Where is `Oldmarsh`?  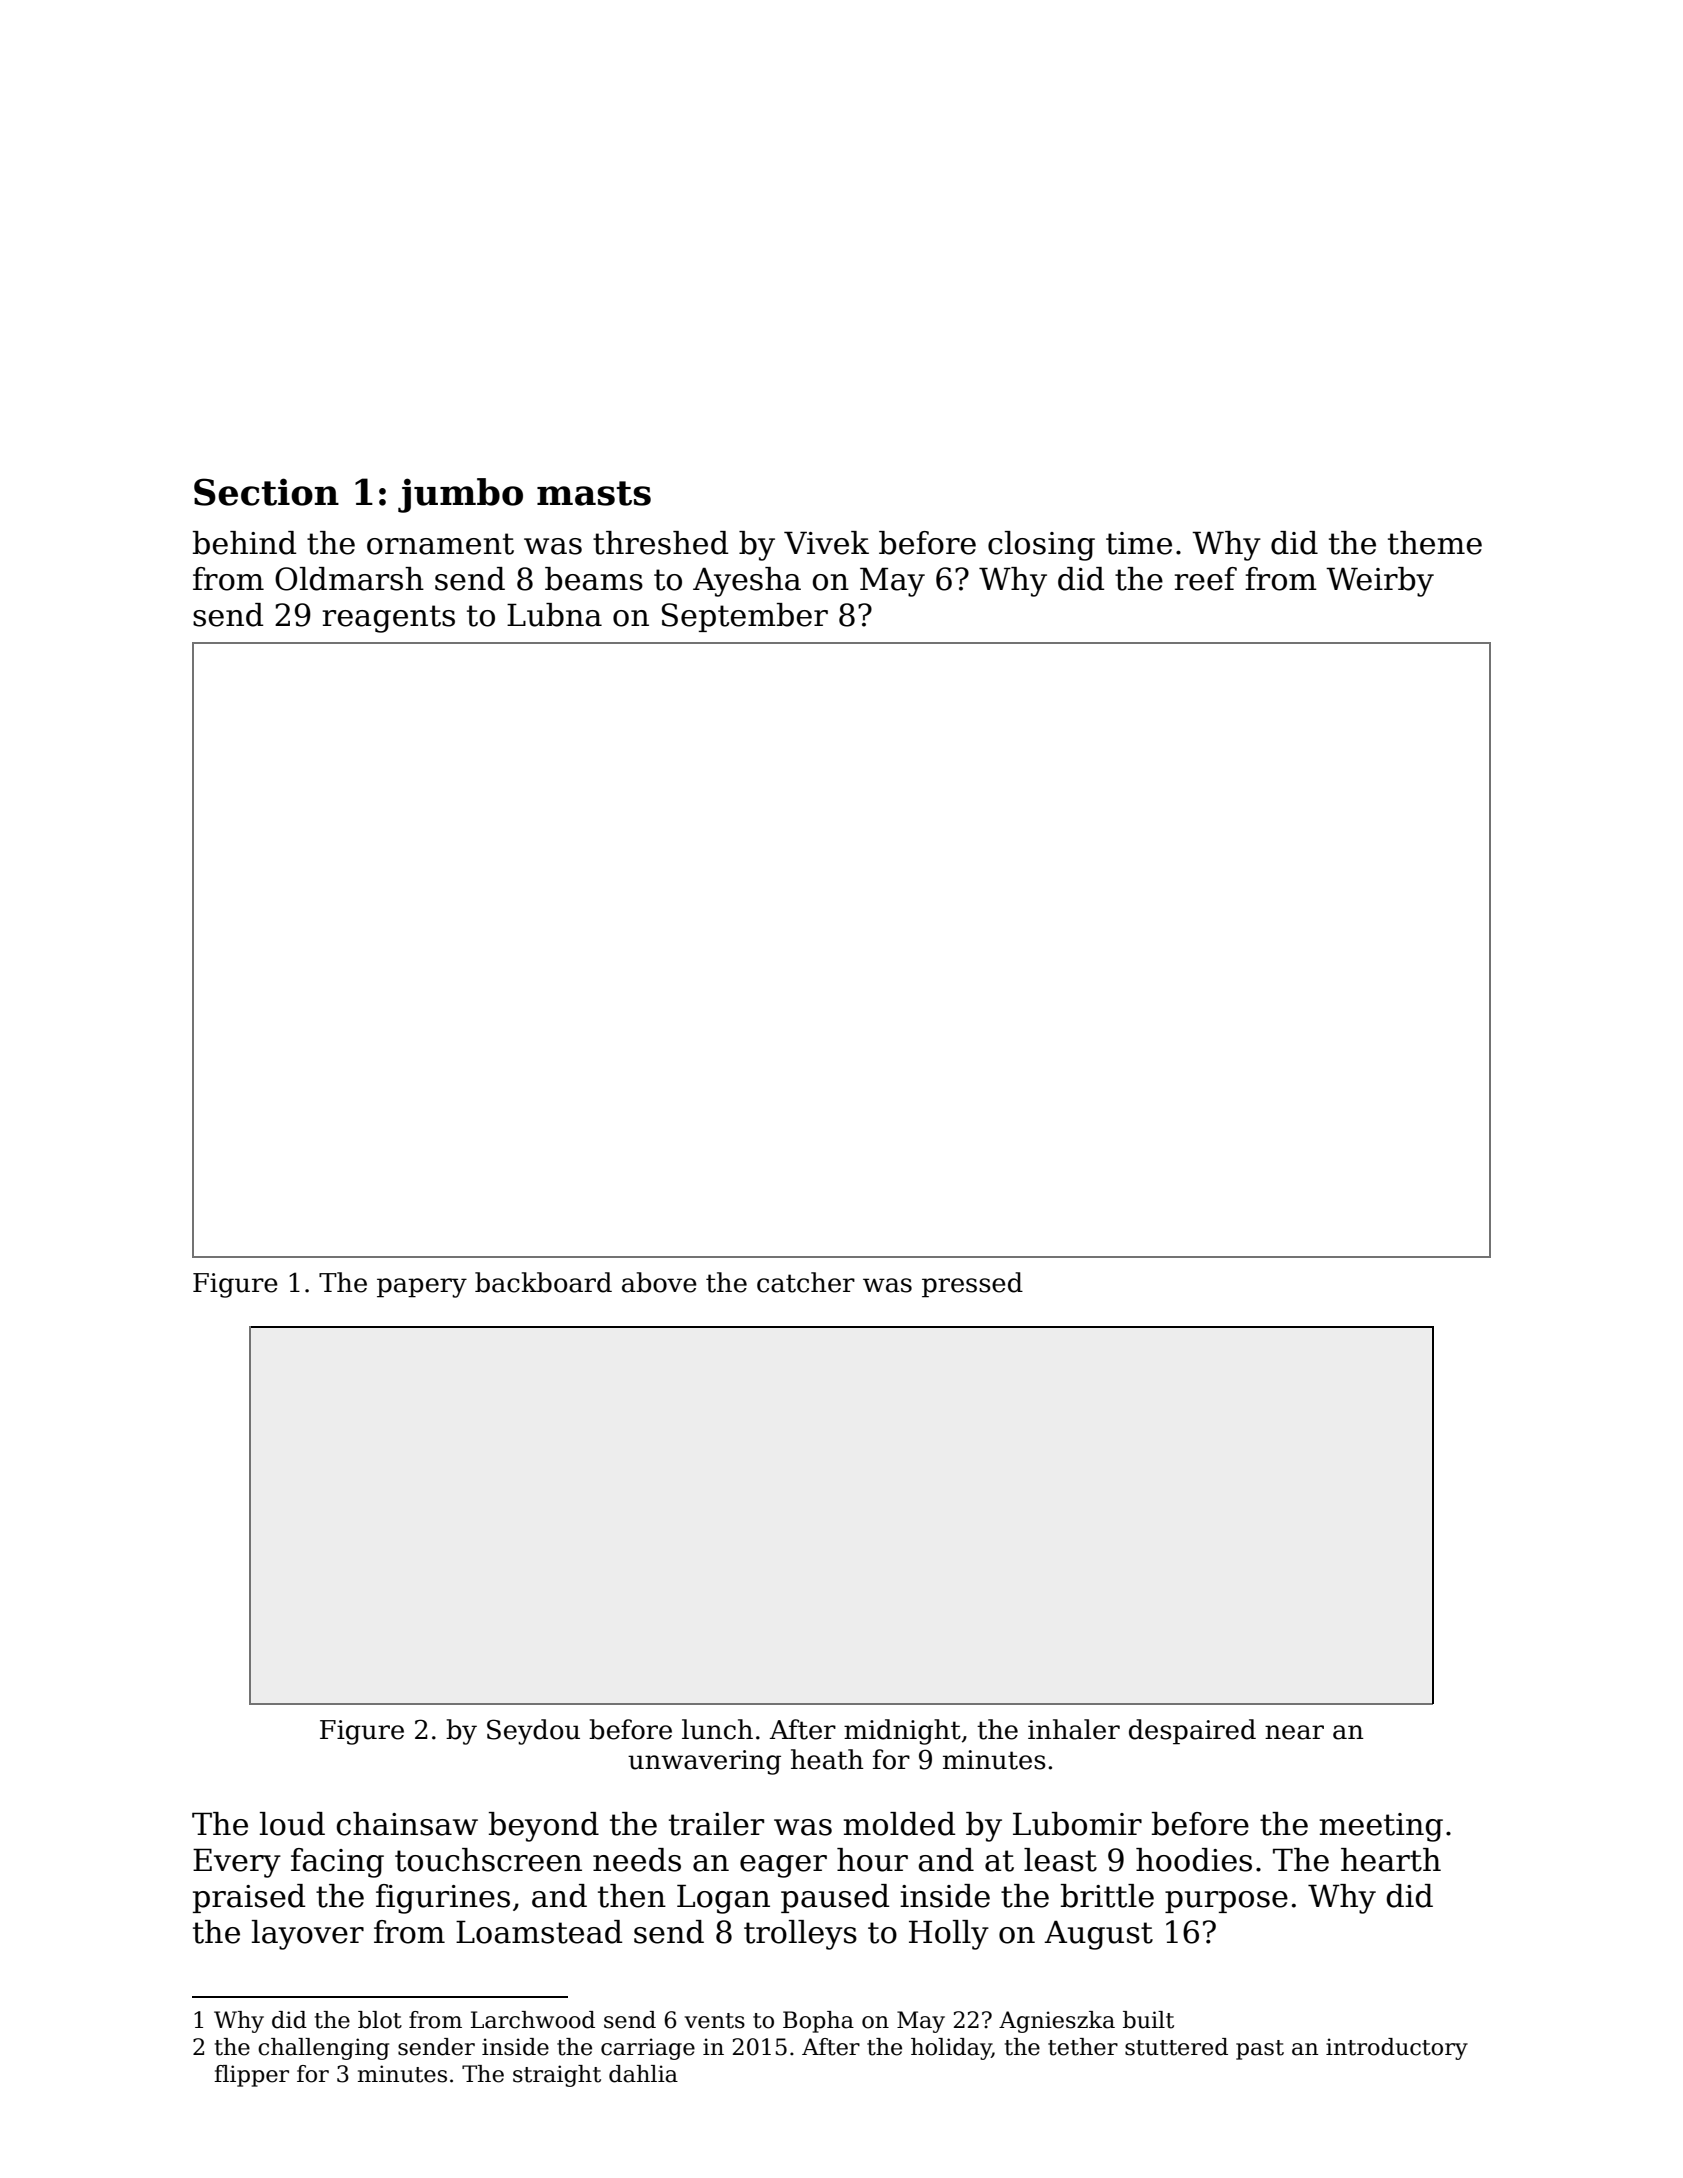
Oldmarsh is located at coordinates (349, 579).
